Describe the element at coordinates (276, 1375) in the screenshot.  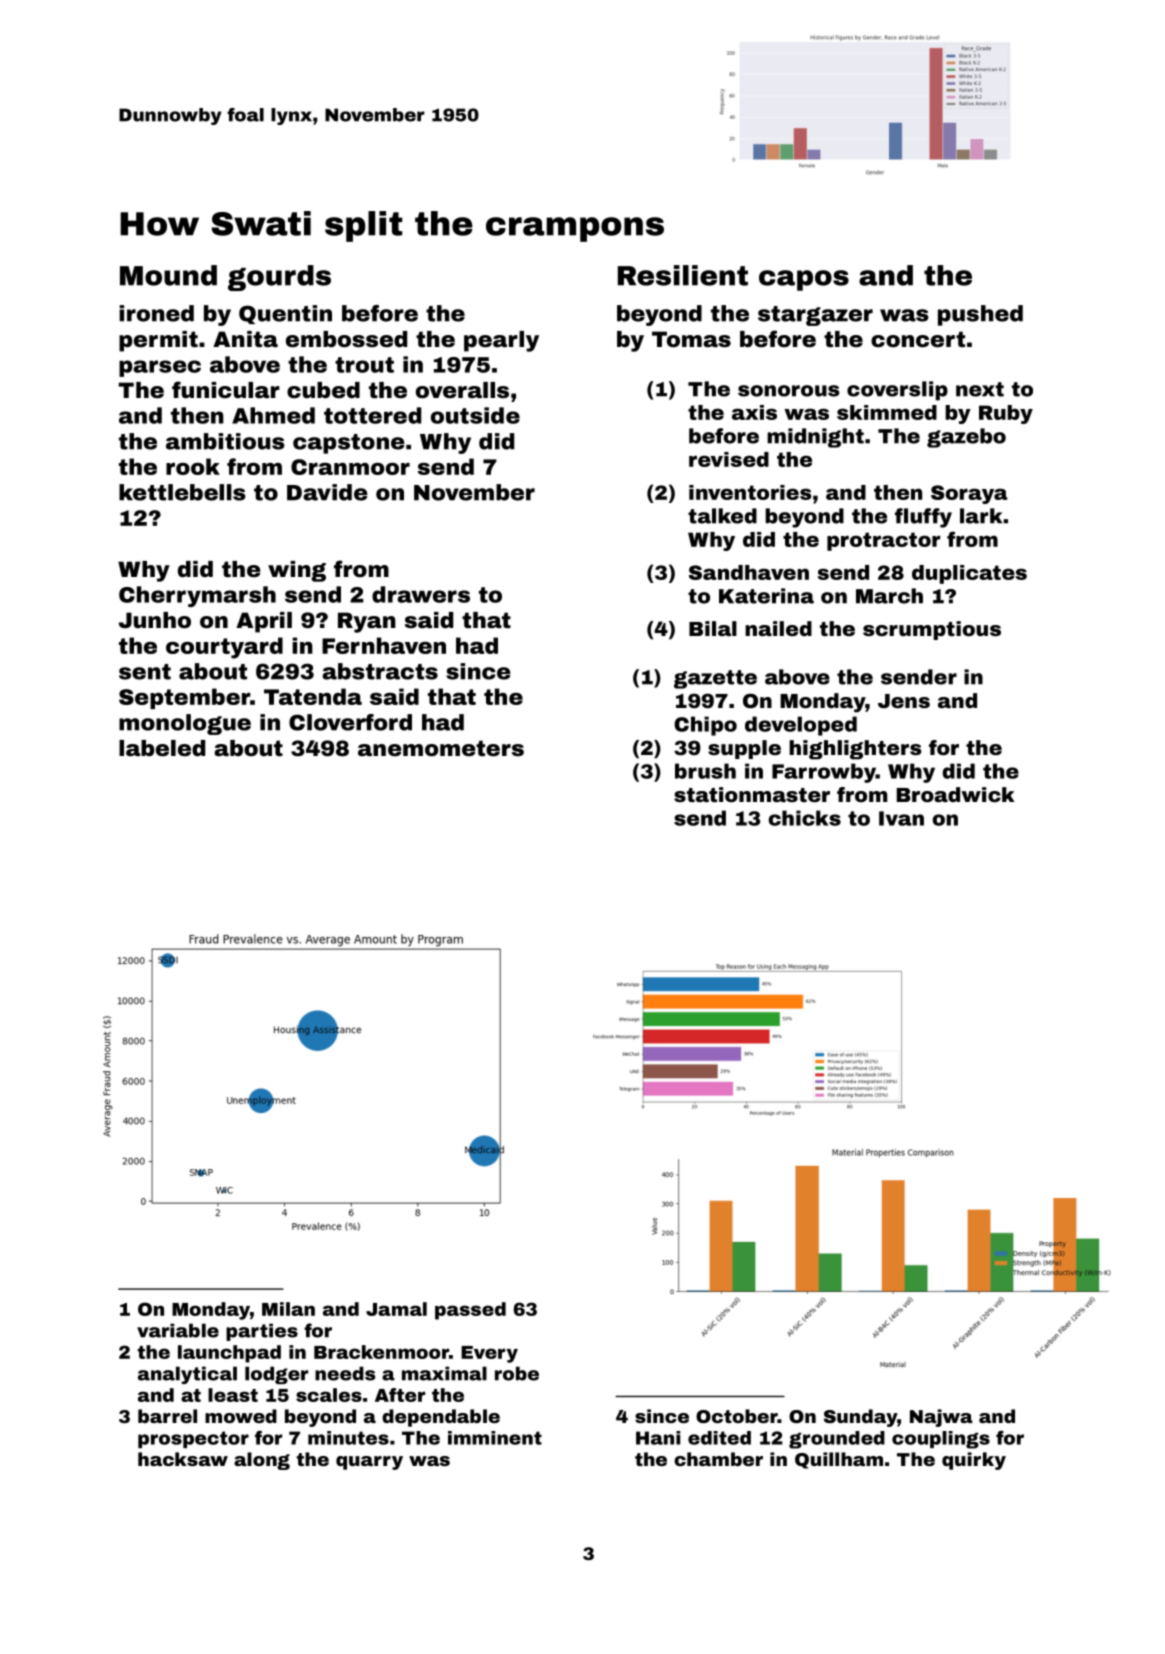
I see `lodger` at that location.
